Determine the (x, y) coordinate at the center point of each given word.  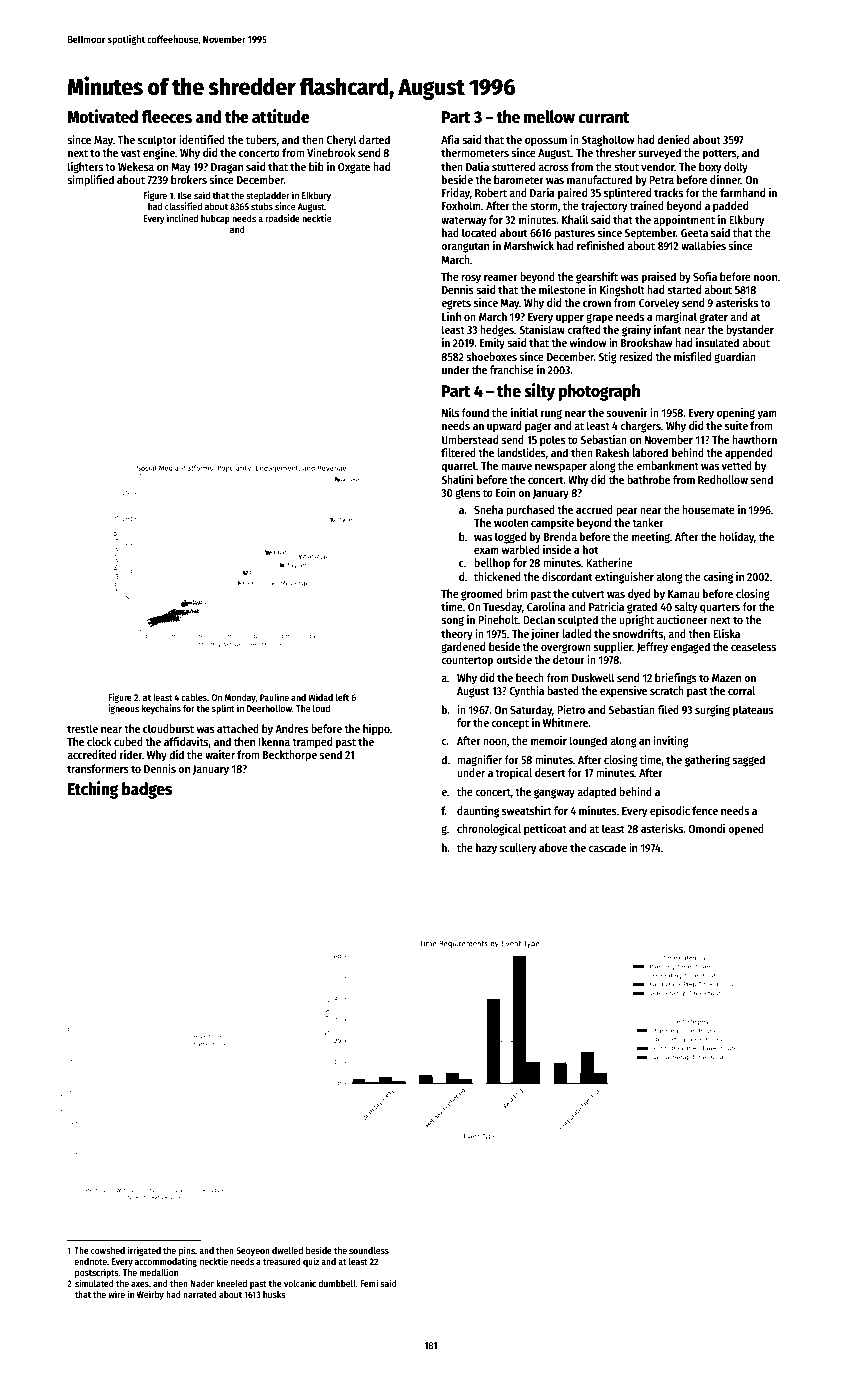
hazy (486, 849)
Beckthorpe (290, 756)
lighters (85, 168)
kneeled (231, 1283)
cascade (607, 847)
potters (720, 154)
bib (316, 166)
